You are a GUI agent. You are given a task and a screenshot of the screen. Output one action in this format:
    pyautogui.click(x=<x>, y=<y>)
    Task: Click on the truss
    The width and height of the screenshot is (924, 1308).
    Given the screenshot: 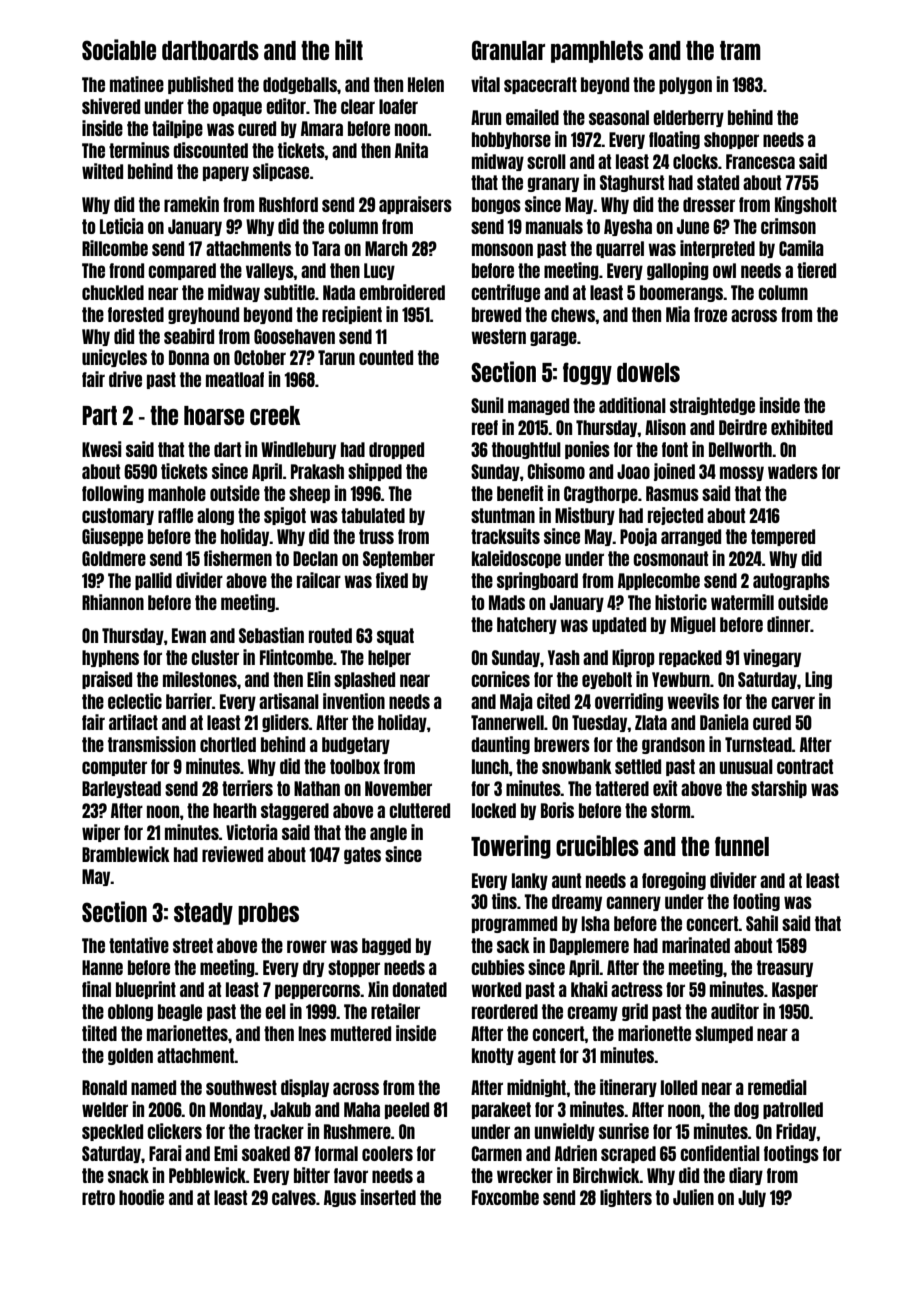 What is the action you would take?
    pyautogui.click(x=376, y=536)
